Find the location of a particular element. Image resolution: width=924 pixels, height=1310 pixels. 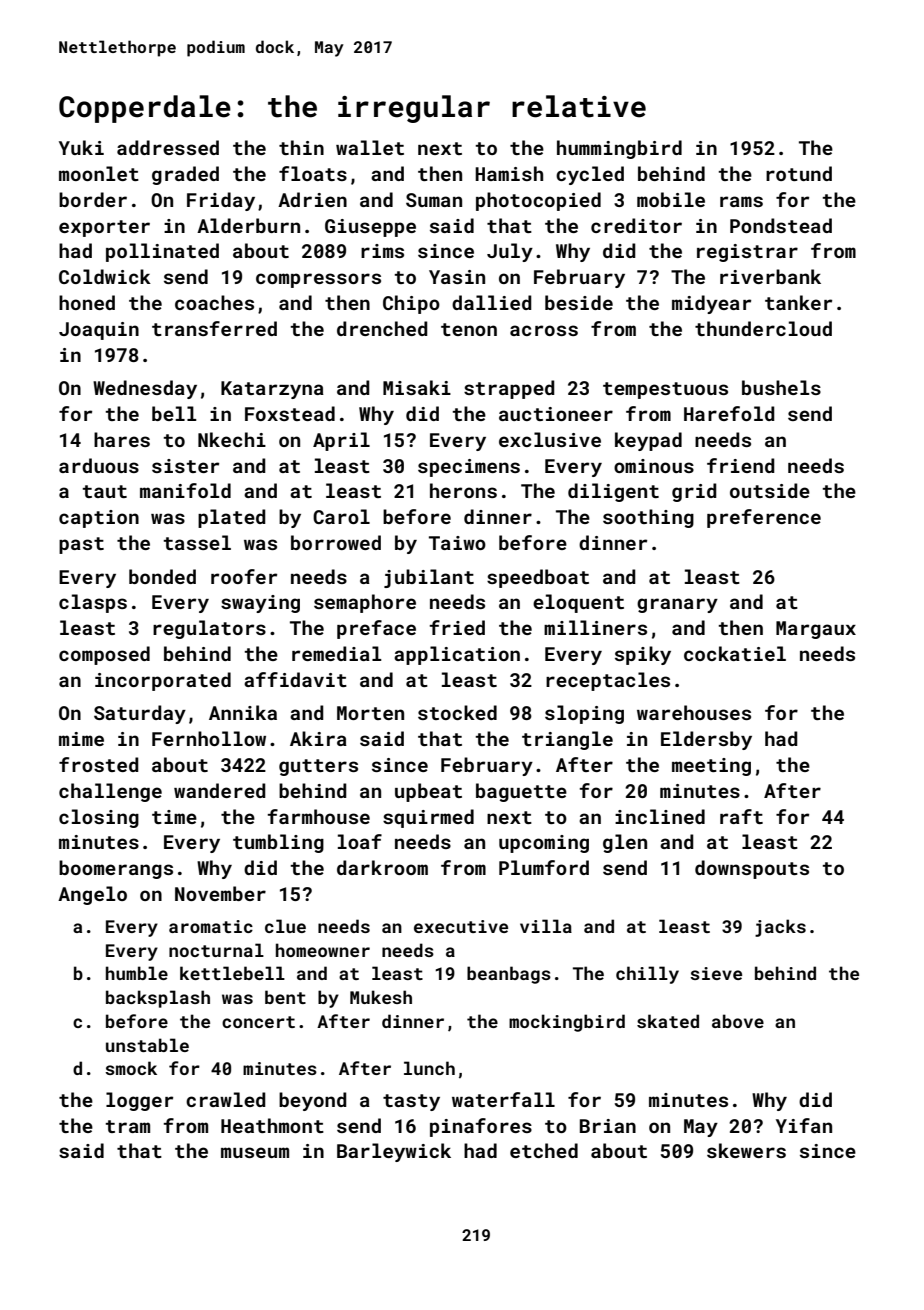

thundercloud is located at coordinates (763, 328).
